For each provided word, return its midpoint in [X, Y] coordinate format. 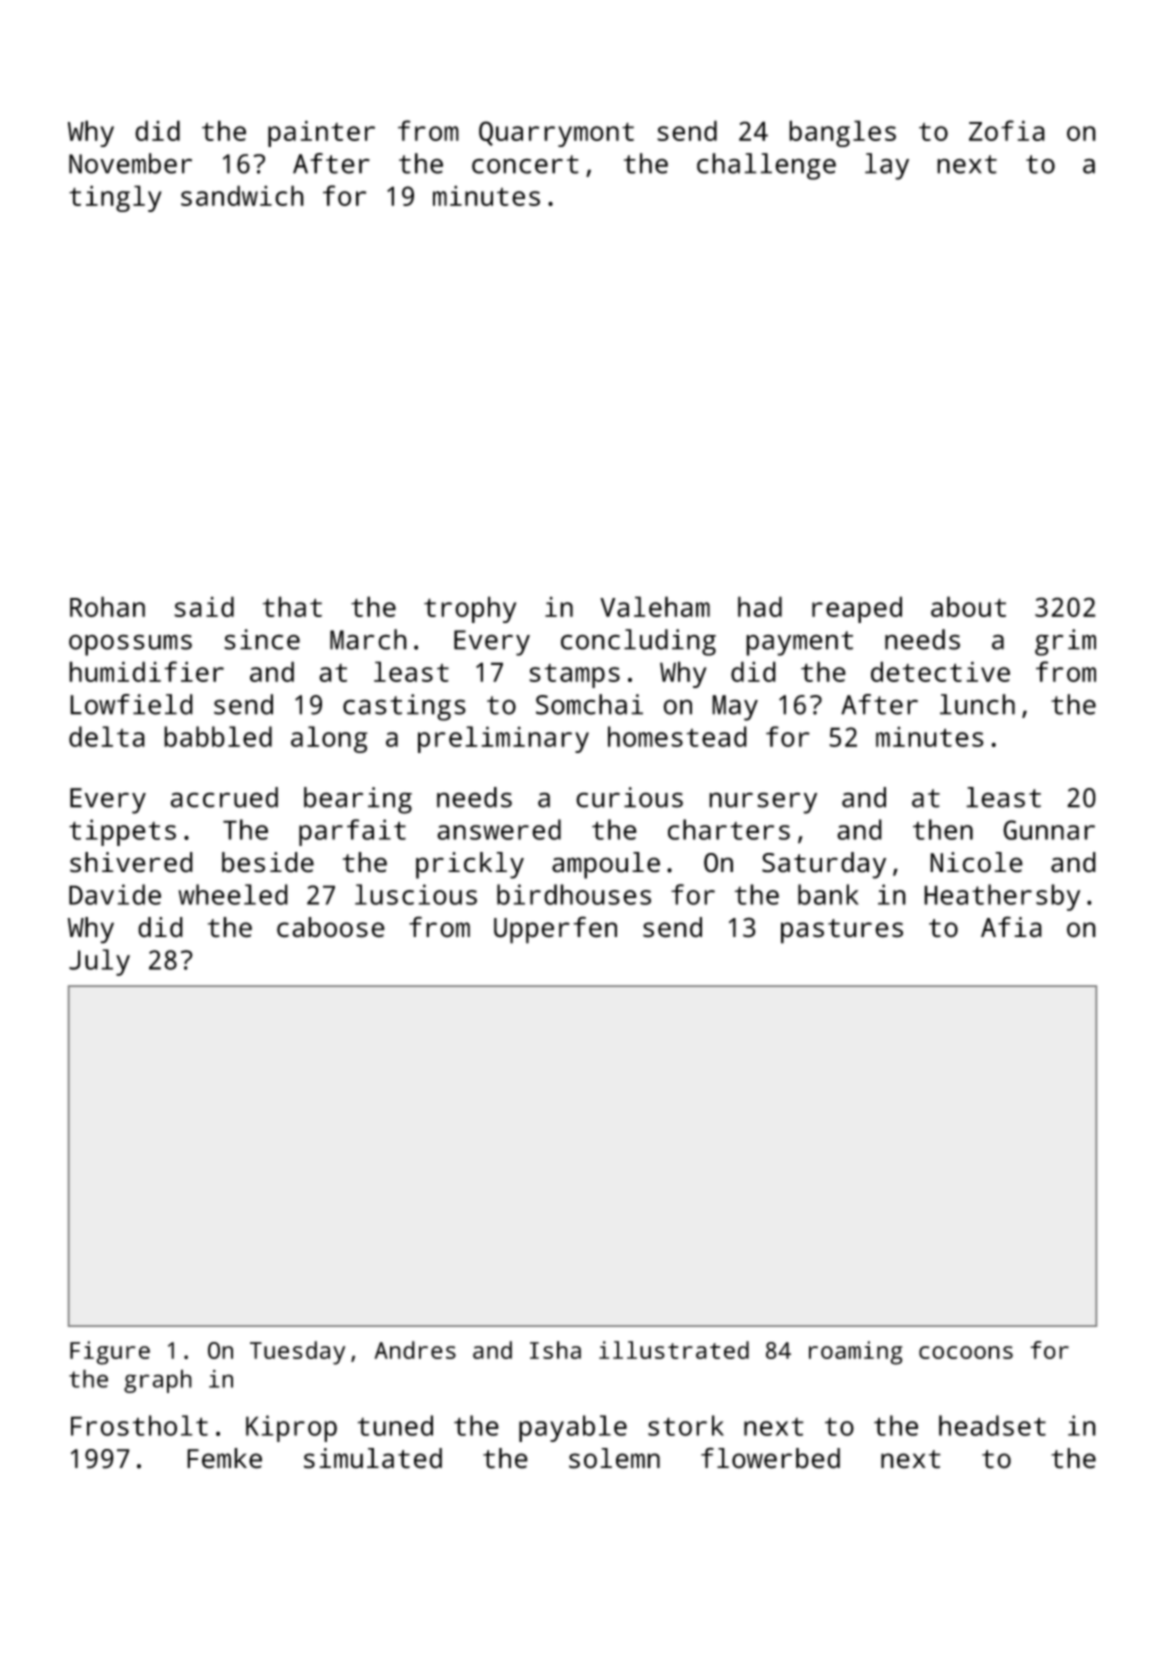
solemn [614, 1458]
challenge [766, 166]
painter [321, 133]
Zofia [1007, 130]
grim [1065, 642]
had [760, 606]
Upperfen [555, 930]
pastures [842, 931]
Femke [224, 1458]
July [99, 962]
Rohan [107, 606]
